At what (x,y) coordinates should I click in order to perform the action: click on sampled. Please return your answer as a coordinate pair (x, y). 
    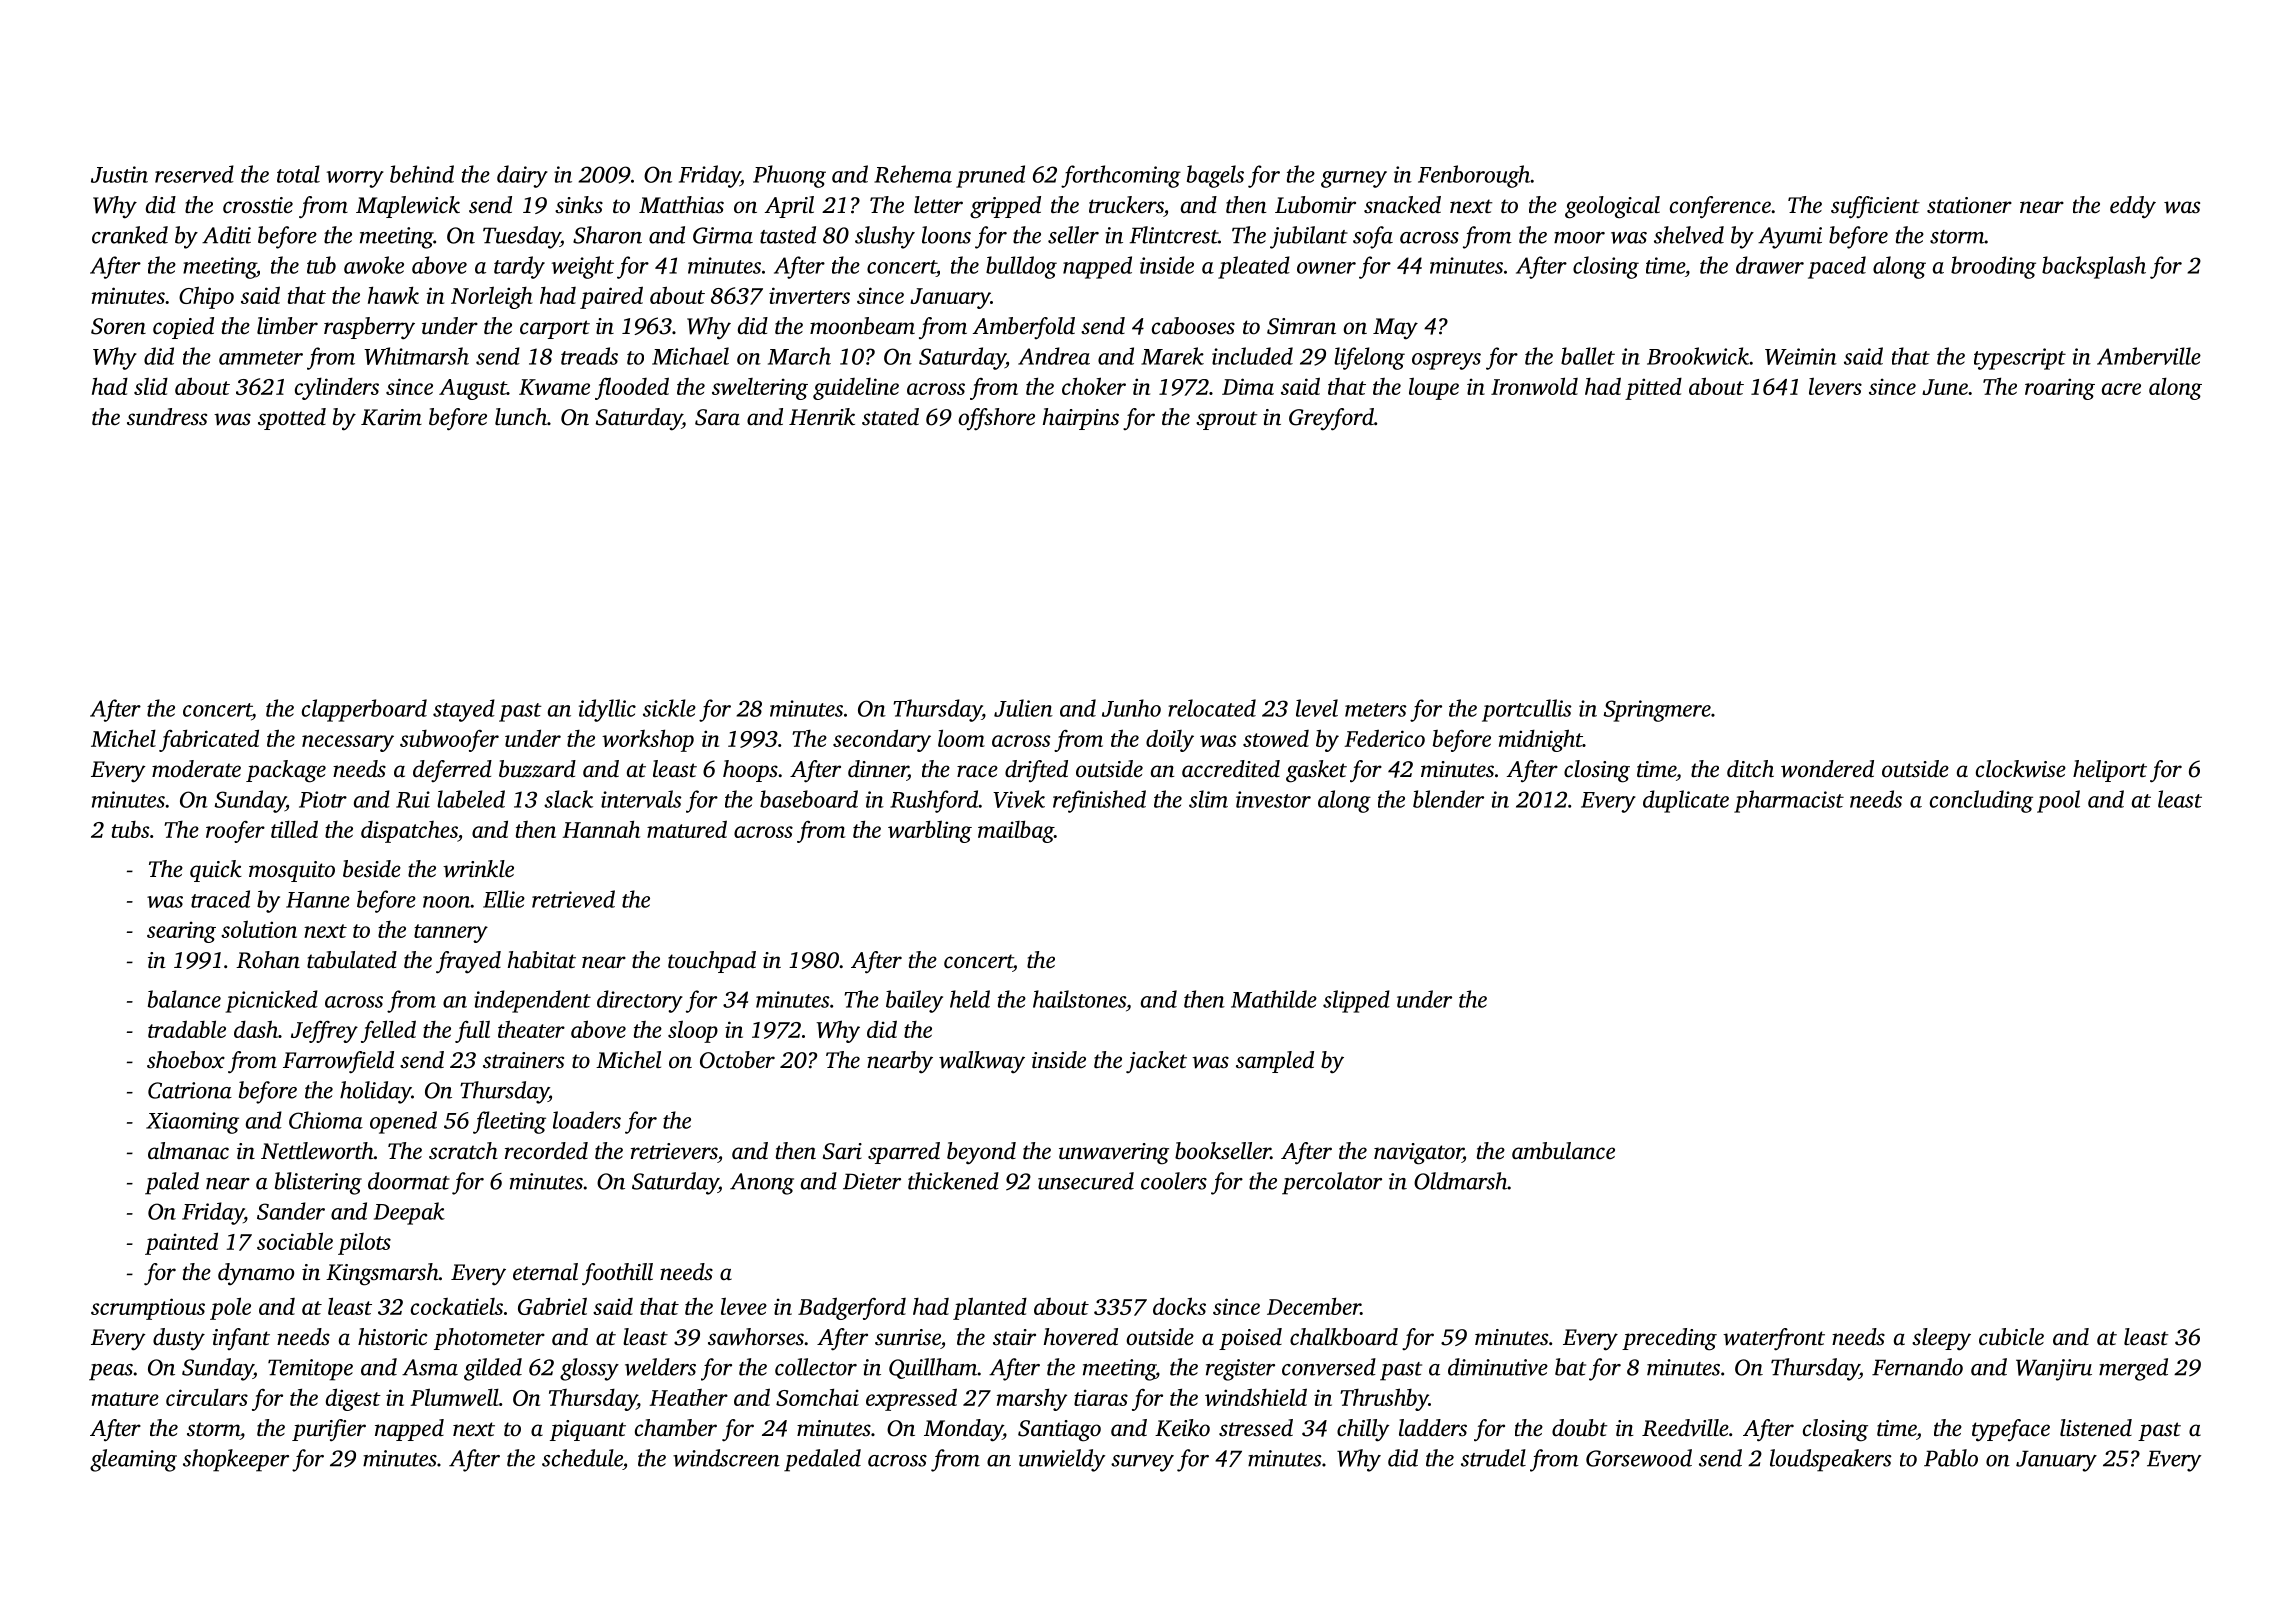
    Looking at the image, I should click on (1275, 1062).
